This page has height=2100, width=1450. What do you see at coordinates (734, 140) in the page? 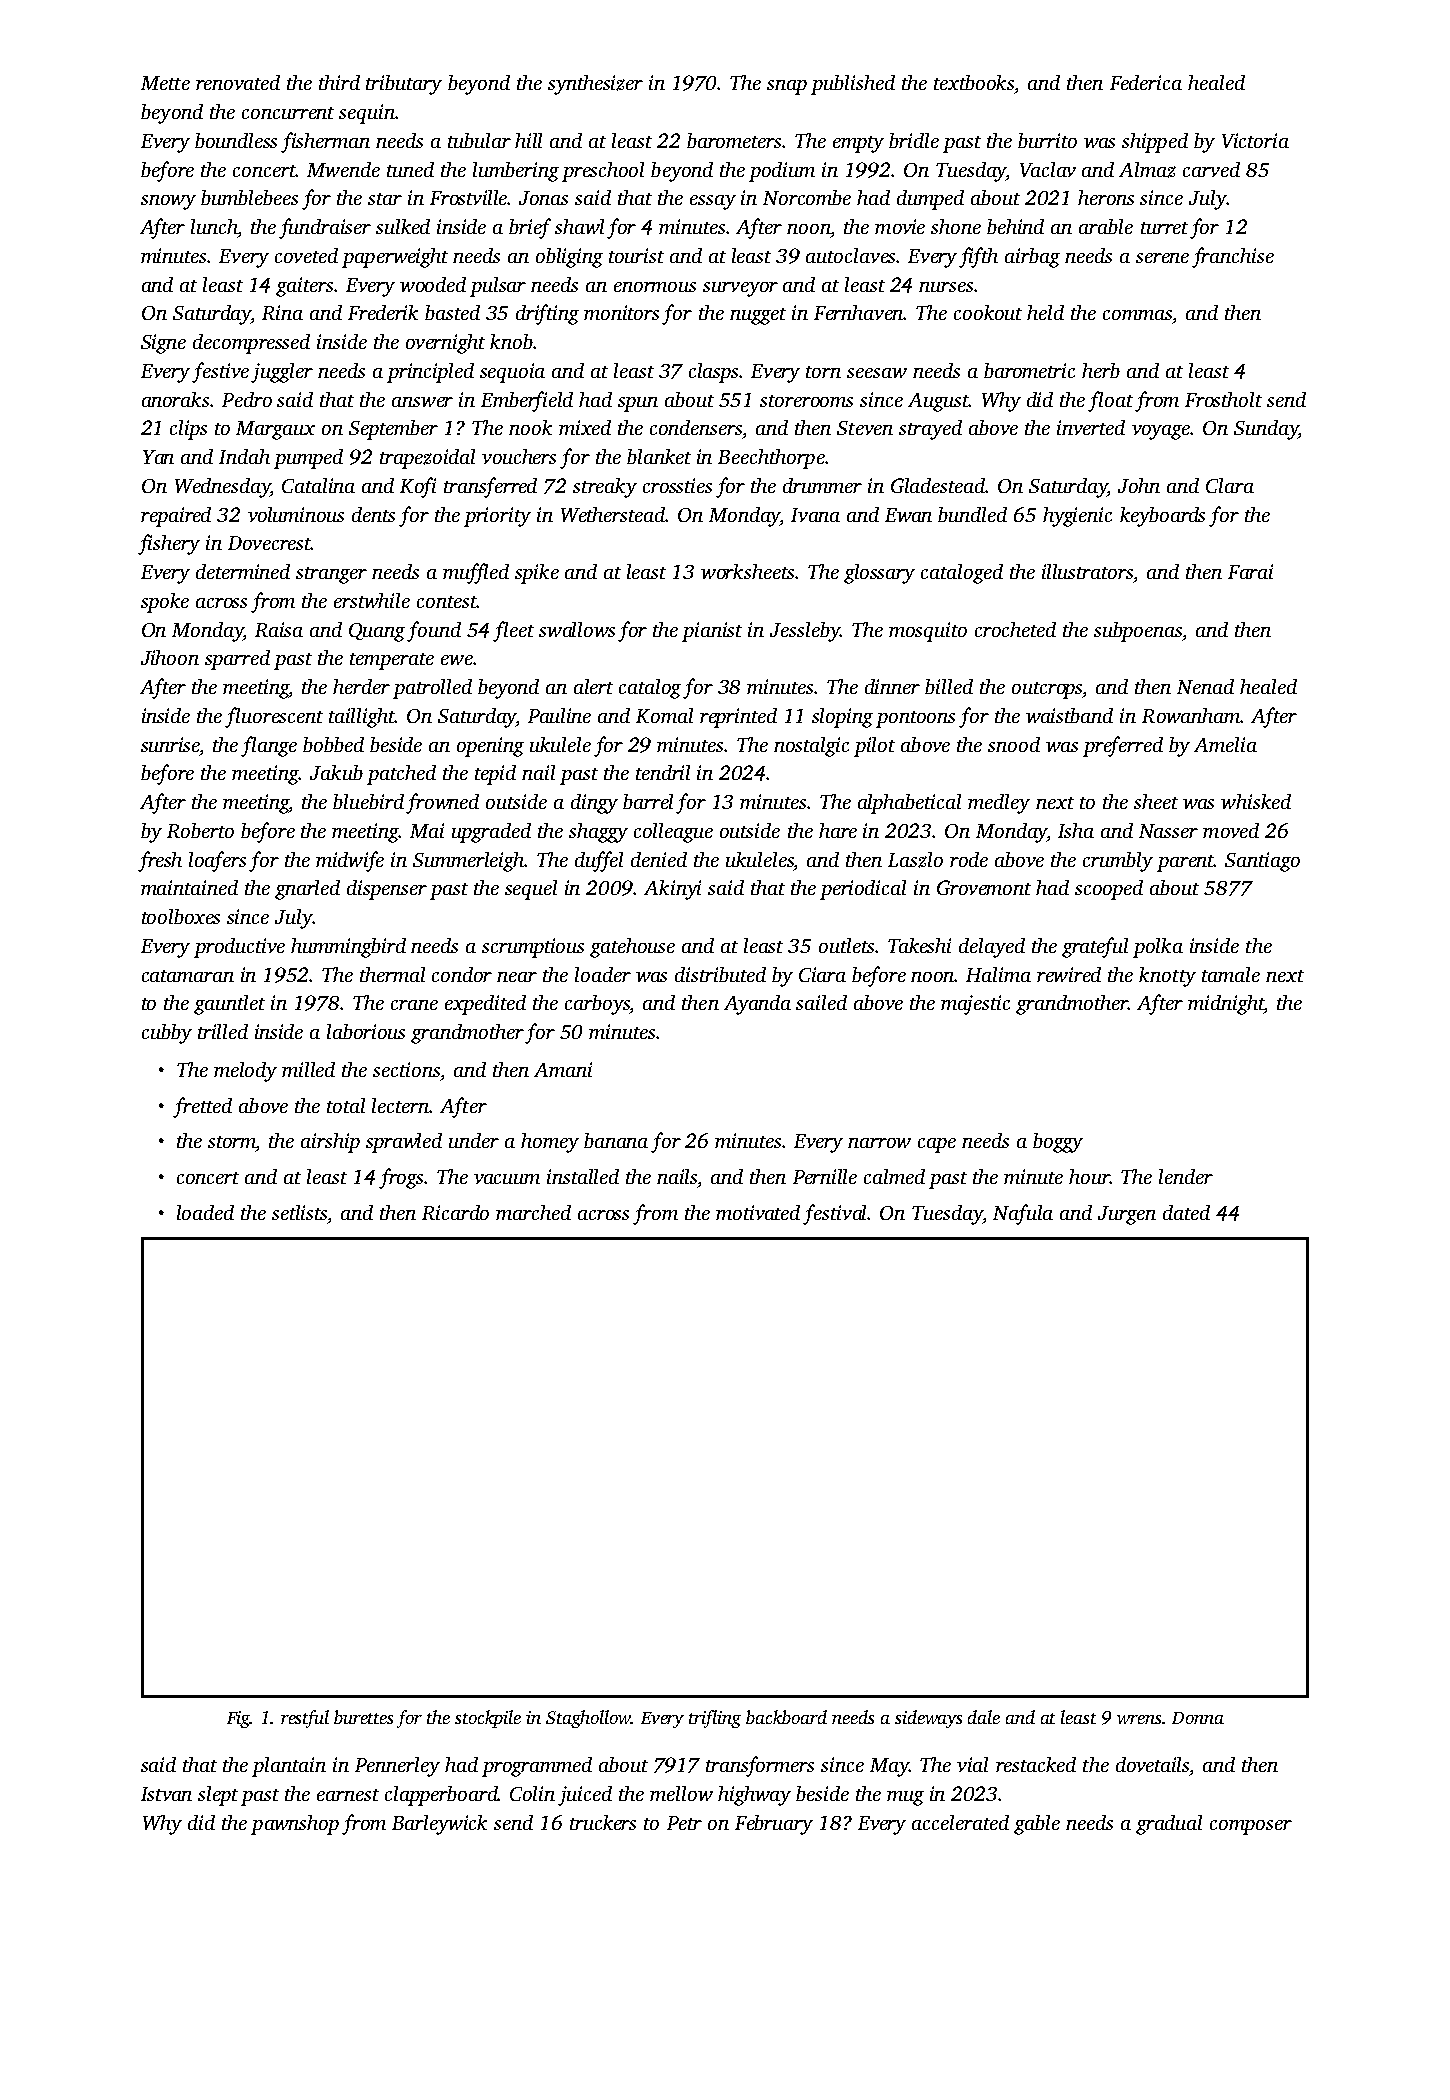
I see `barometers` at bounding box center [734, 140].
